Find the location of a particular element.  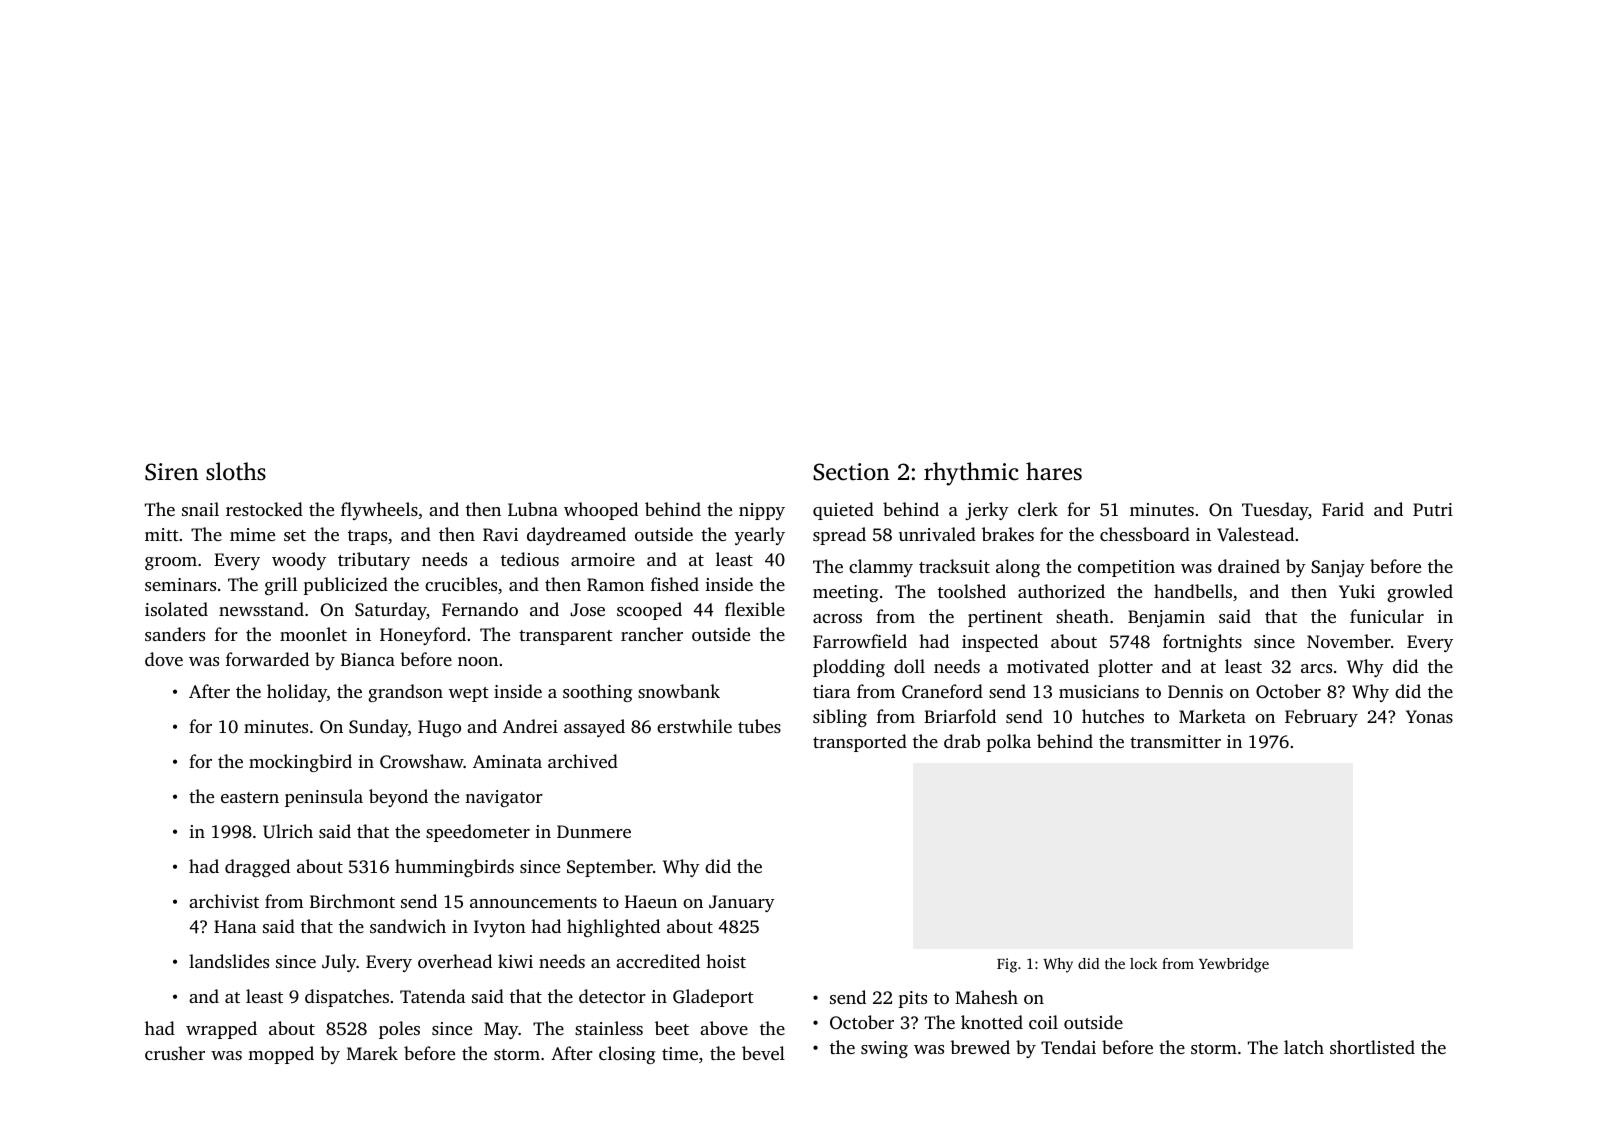

noon is located at coordinates (478, 661).
